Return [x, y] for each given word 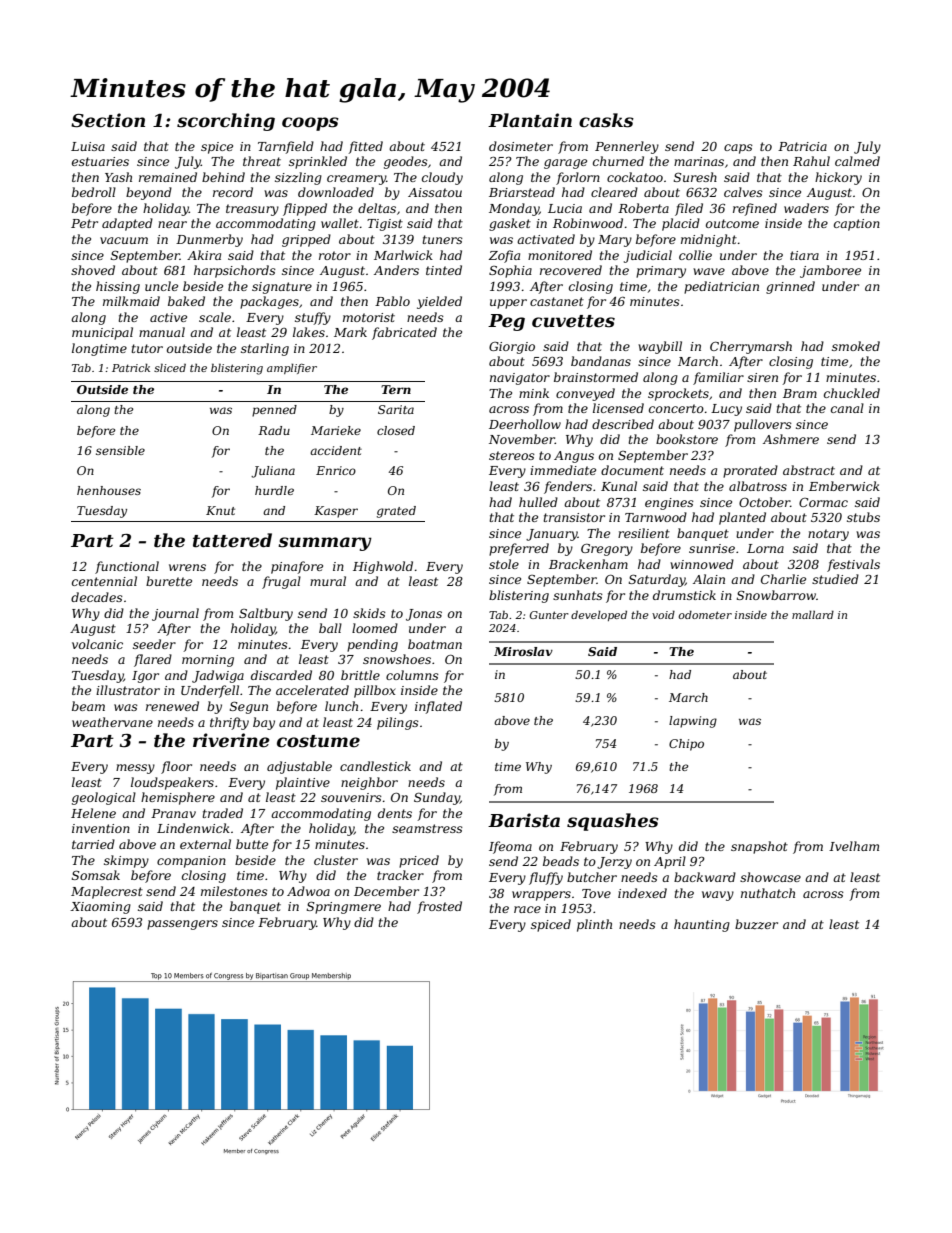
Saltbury [266, 614]
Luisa [88, 146]
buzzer [756, 924]
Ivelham [854, 846]
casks [606, 120]
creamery [356, 180]
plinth [594, 925]
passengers [182, 925]
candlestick [375, 766]
